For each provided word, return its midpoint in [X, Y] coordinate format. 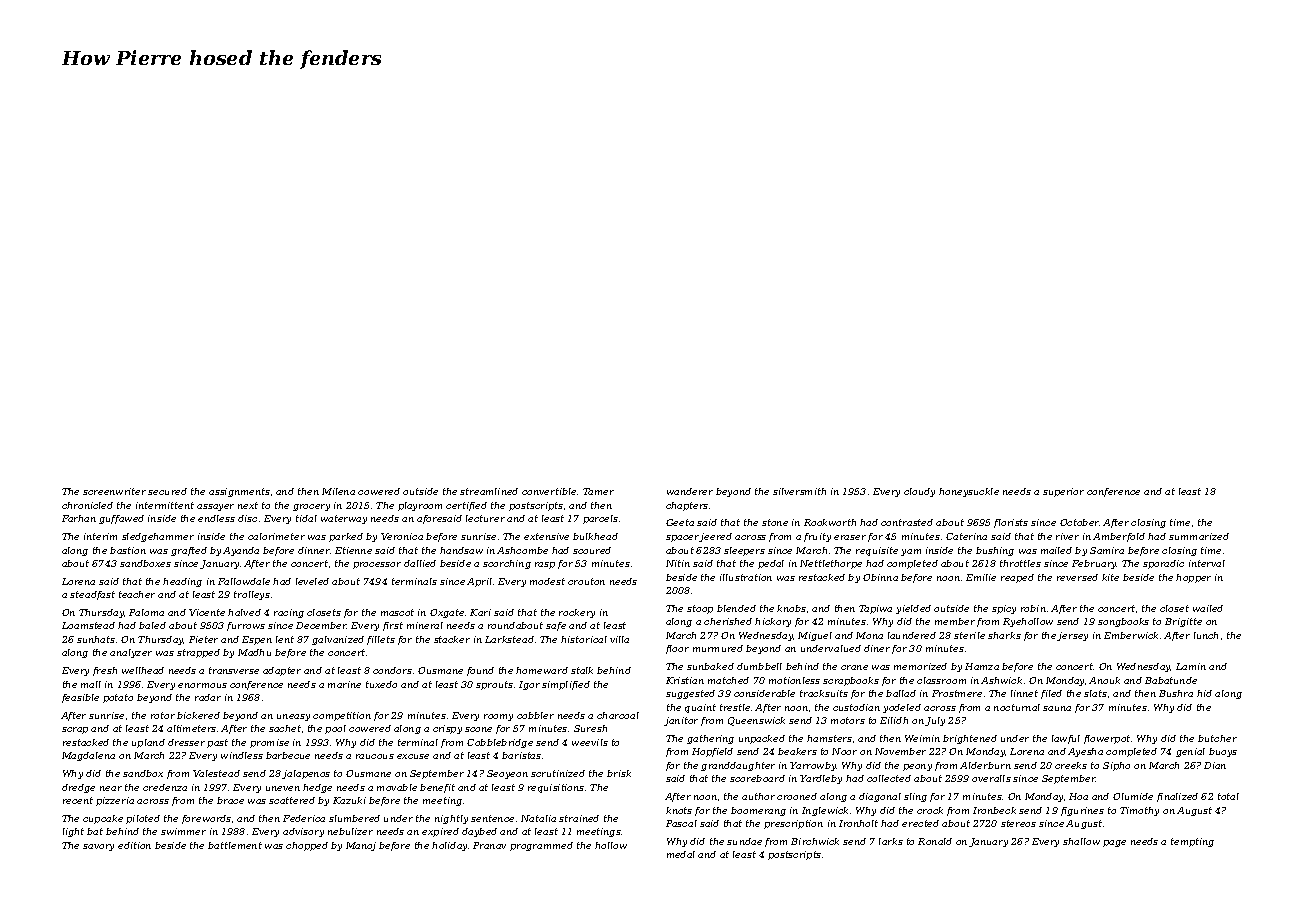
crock [930, 810]
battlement [235, 845]
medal [681, 854]
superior [1063, 492]
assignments [239, 492]
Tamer [598, 491]
